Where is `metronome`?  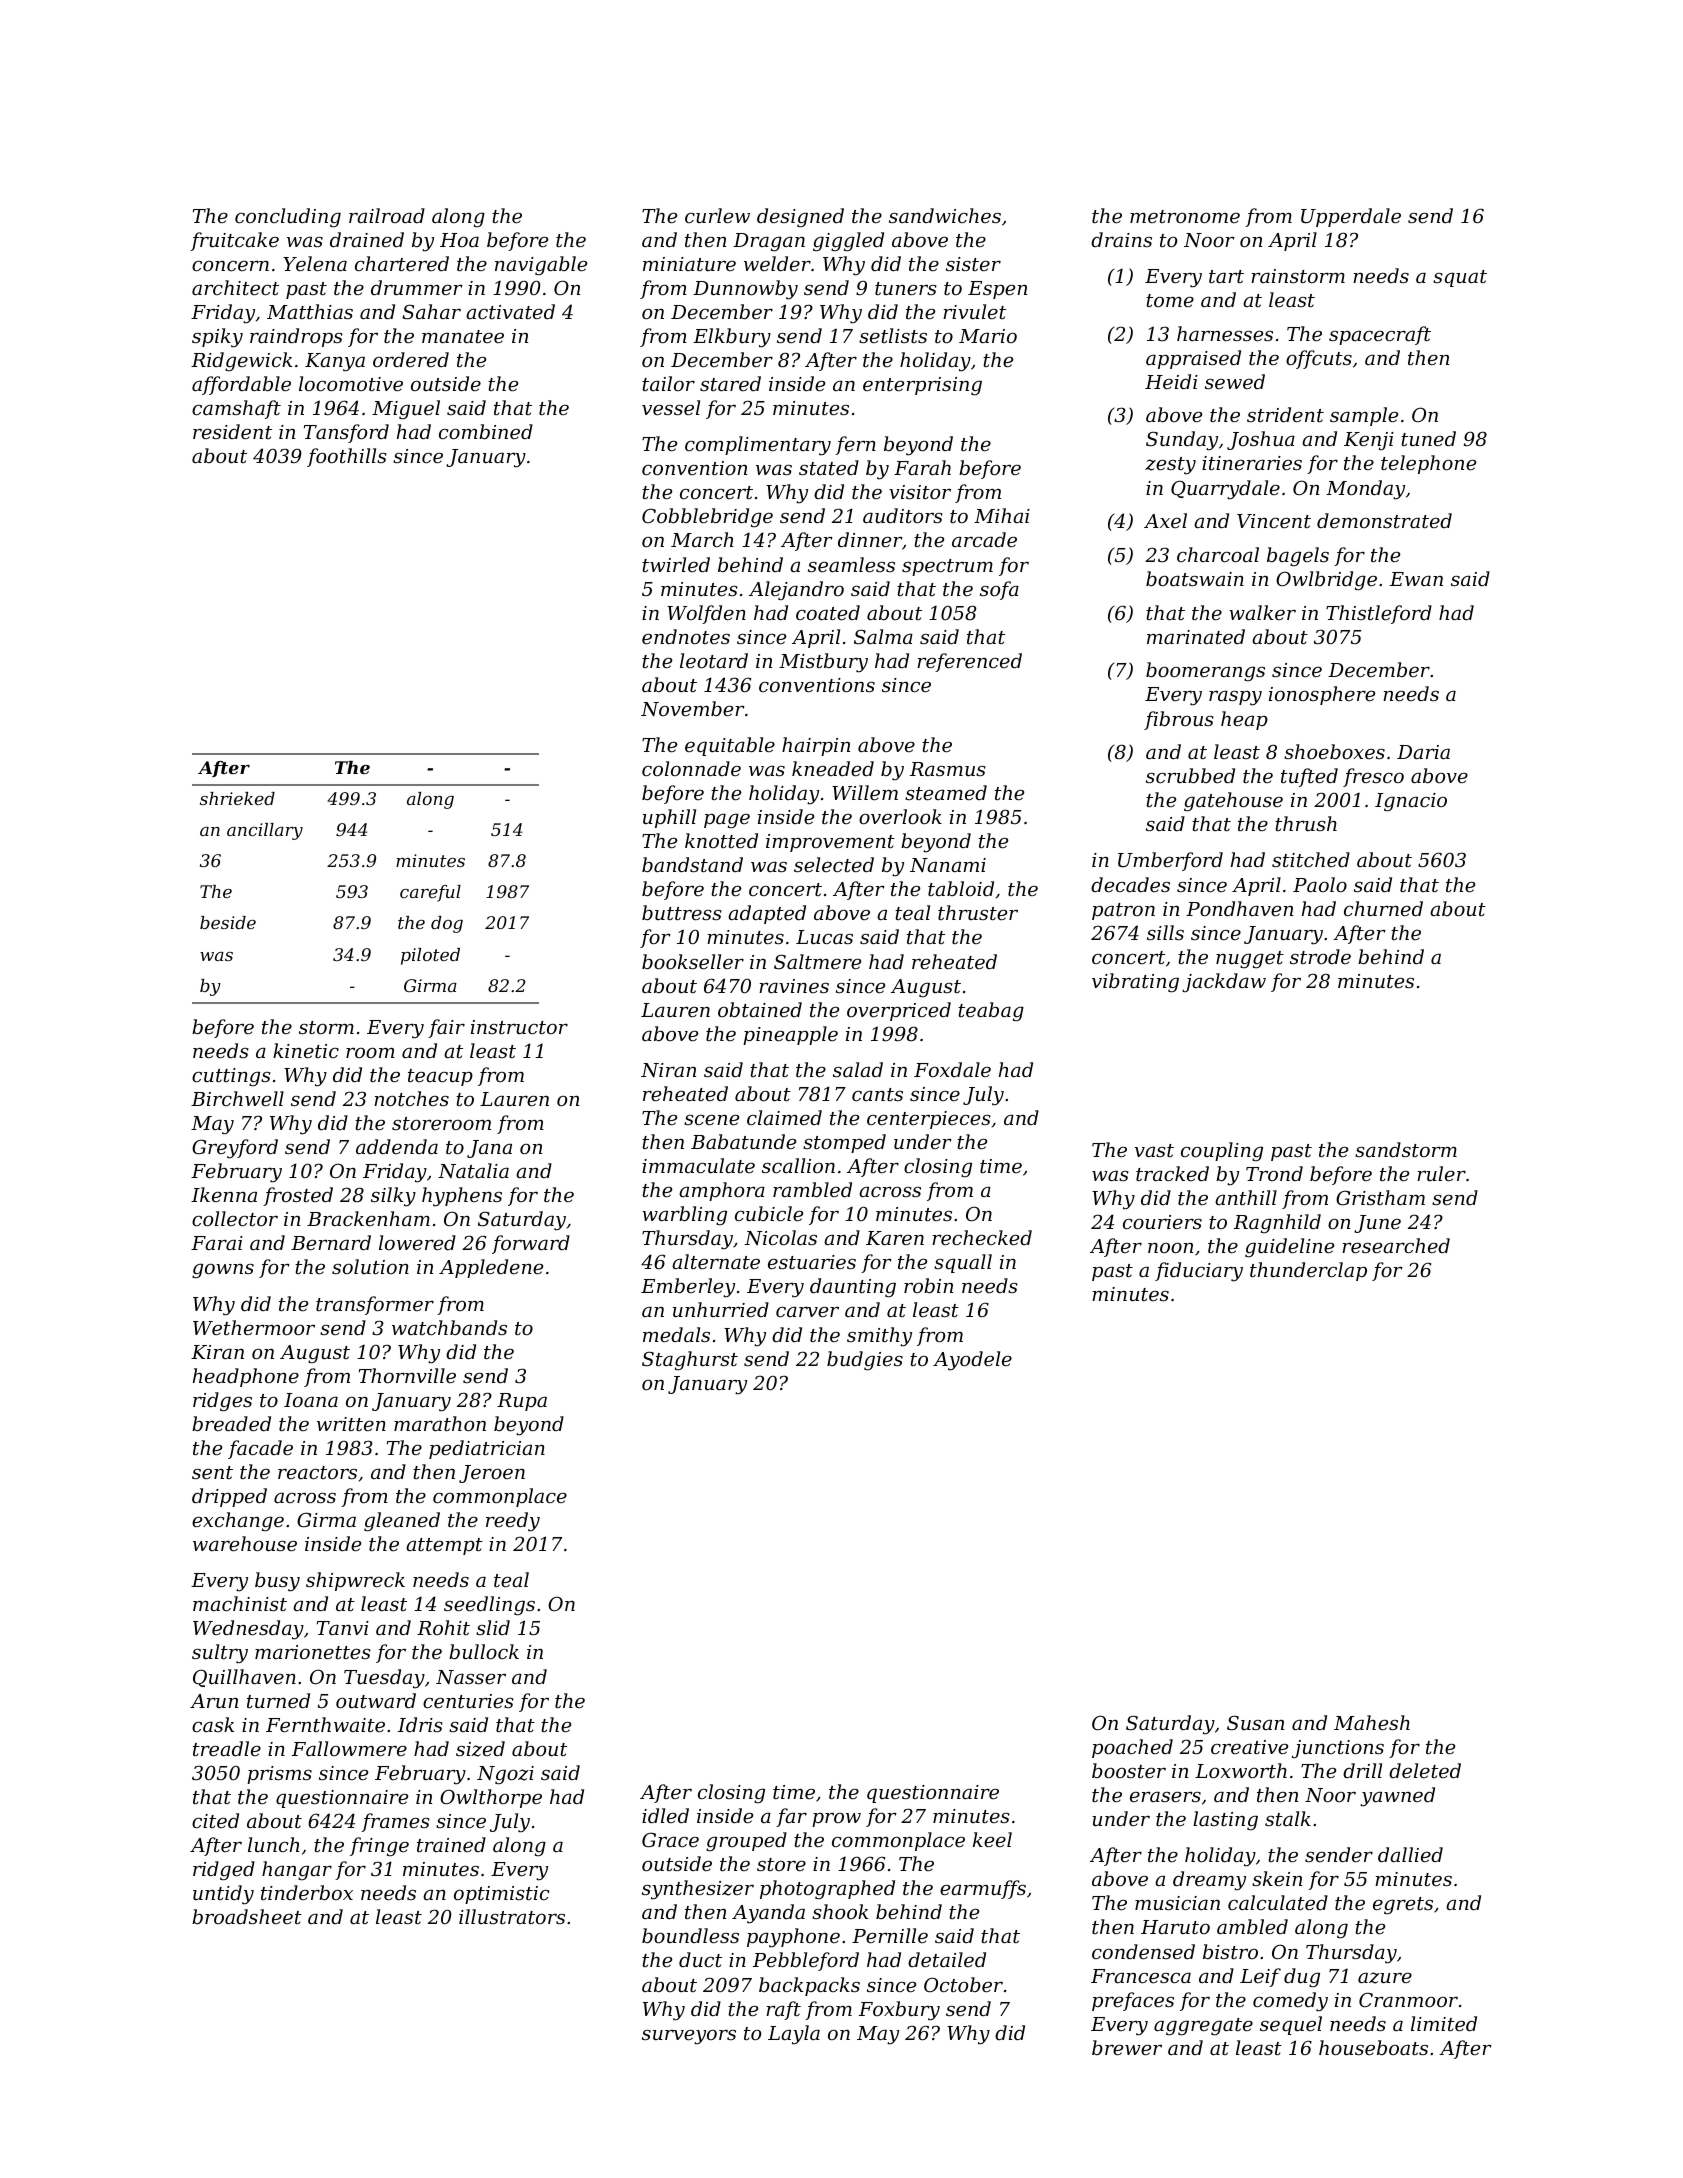
metronome is located at coordinates (1185, 216).
